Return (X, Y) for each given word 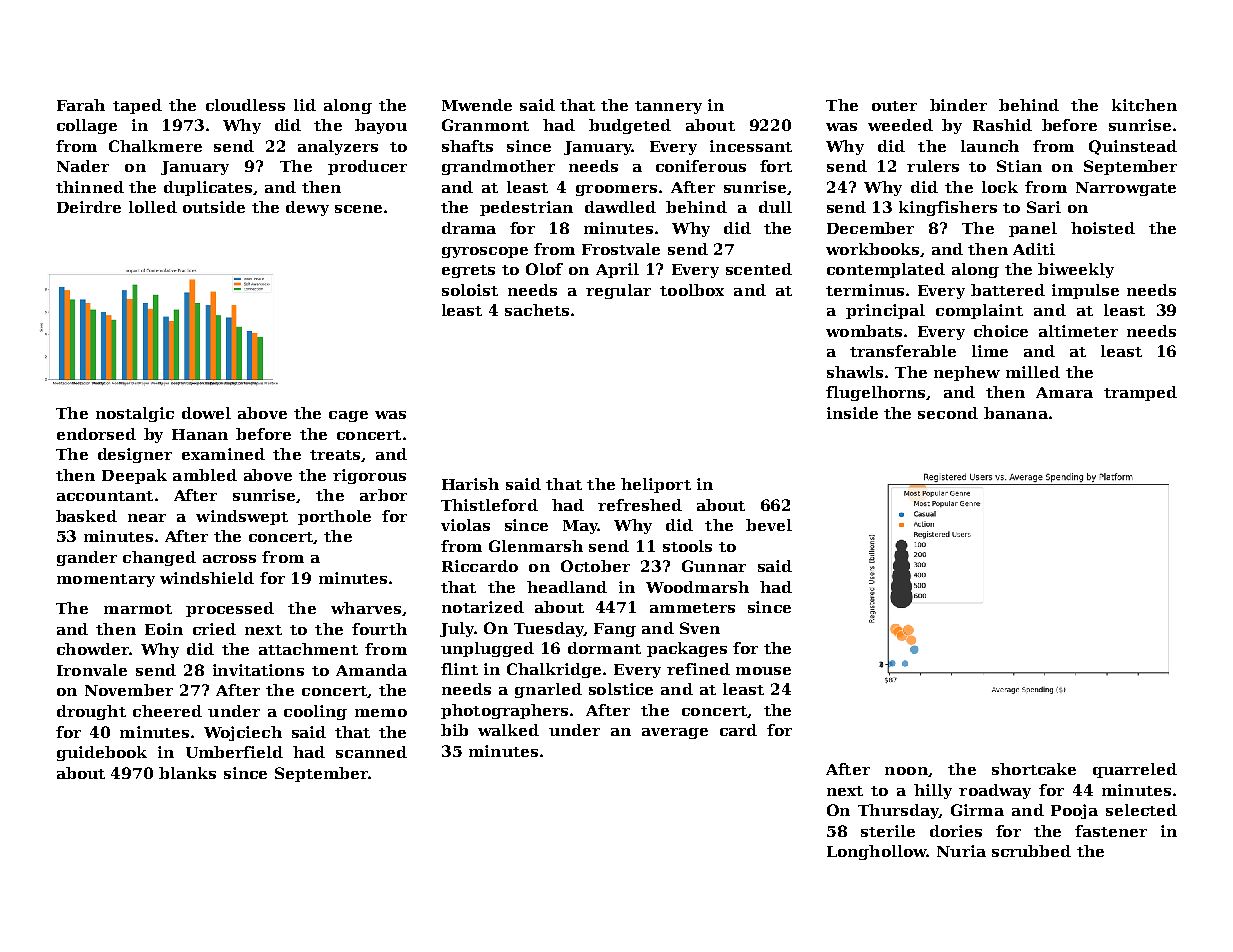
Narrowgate (1126, 189)
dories (956, 831)
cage (348, 416)
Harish (470, 484)
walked (508, 730)
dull (775, 207)
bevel (769, 525)
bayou (381, 126)
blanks (187, 773)
